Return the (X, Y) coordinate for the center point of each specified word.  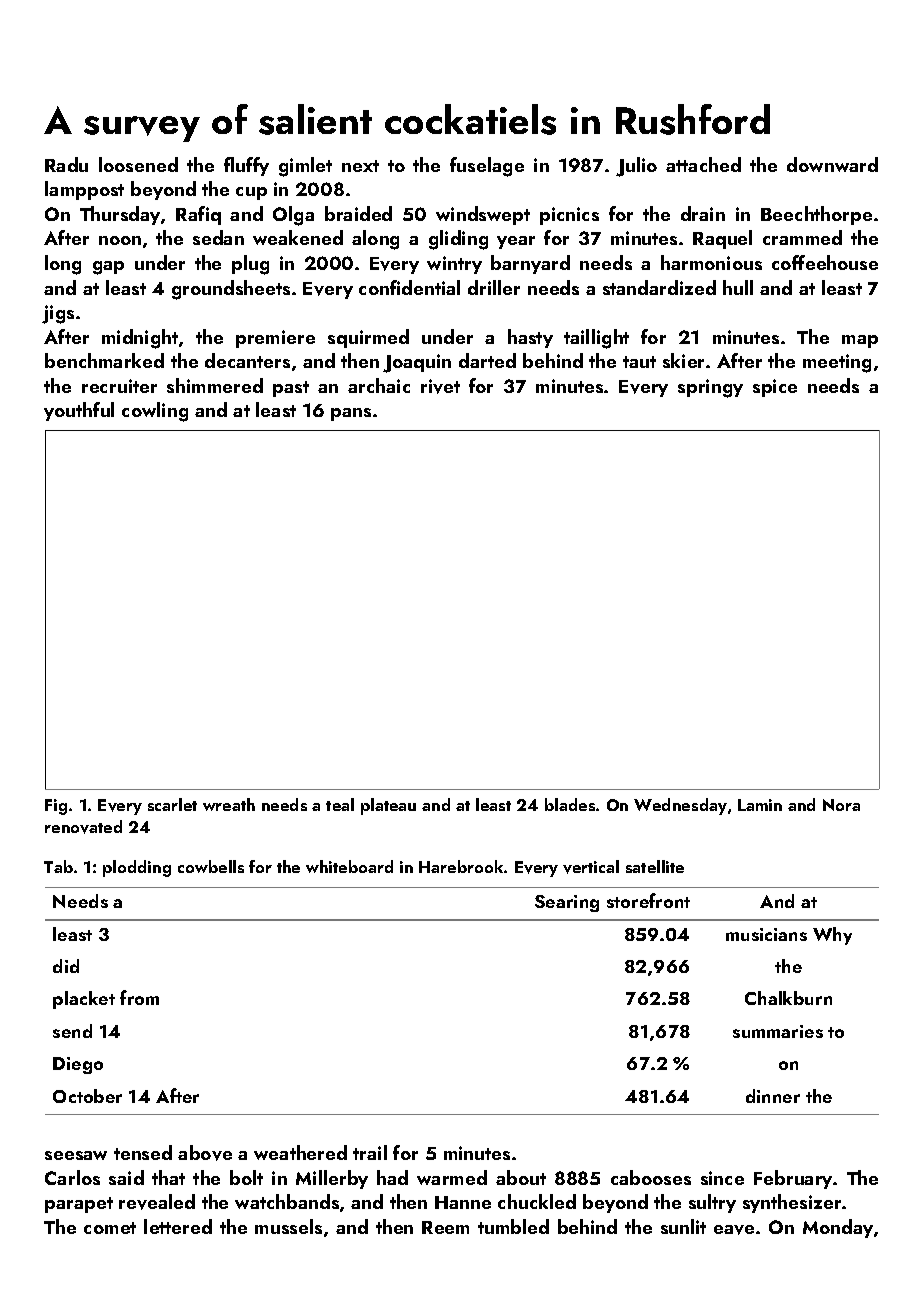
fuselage (487, 167)
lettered (178, 1226)
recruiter (119, 386)
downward (832, 164)
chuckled (537, 1201)
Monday (838, 1228)
